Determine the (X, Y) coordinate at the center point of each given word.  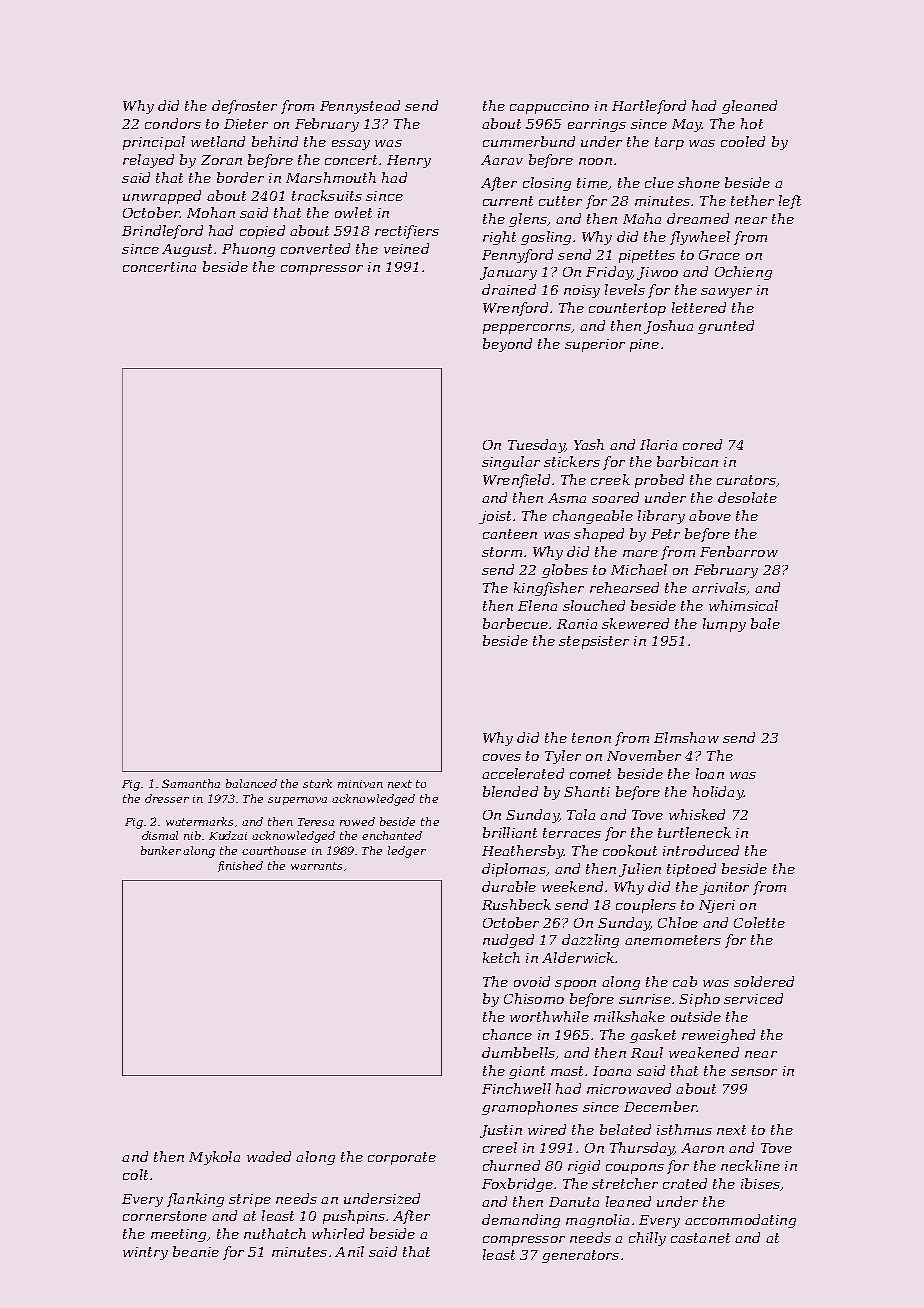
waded (269, 1156)
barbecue (515, 623)
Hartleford (649, 107)
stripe (250, 1200)
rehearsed (624, 587)
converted (315, 248)
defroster (244, 107)
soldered (764, 981)
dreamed (698, 218)
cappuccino (549, 107)
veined (406, 248)
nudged (508, 941)
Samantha (191, 783)
